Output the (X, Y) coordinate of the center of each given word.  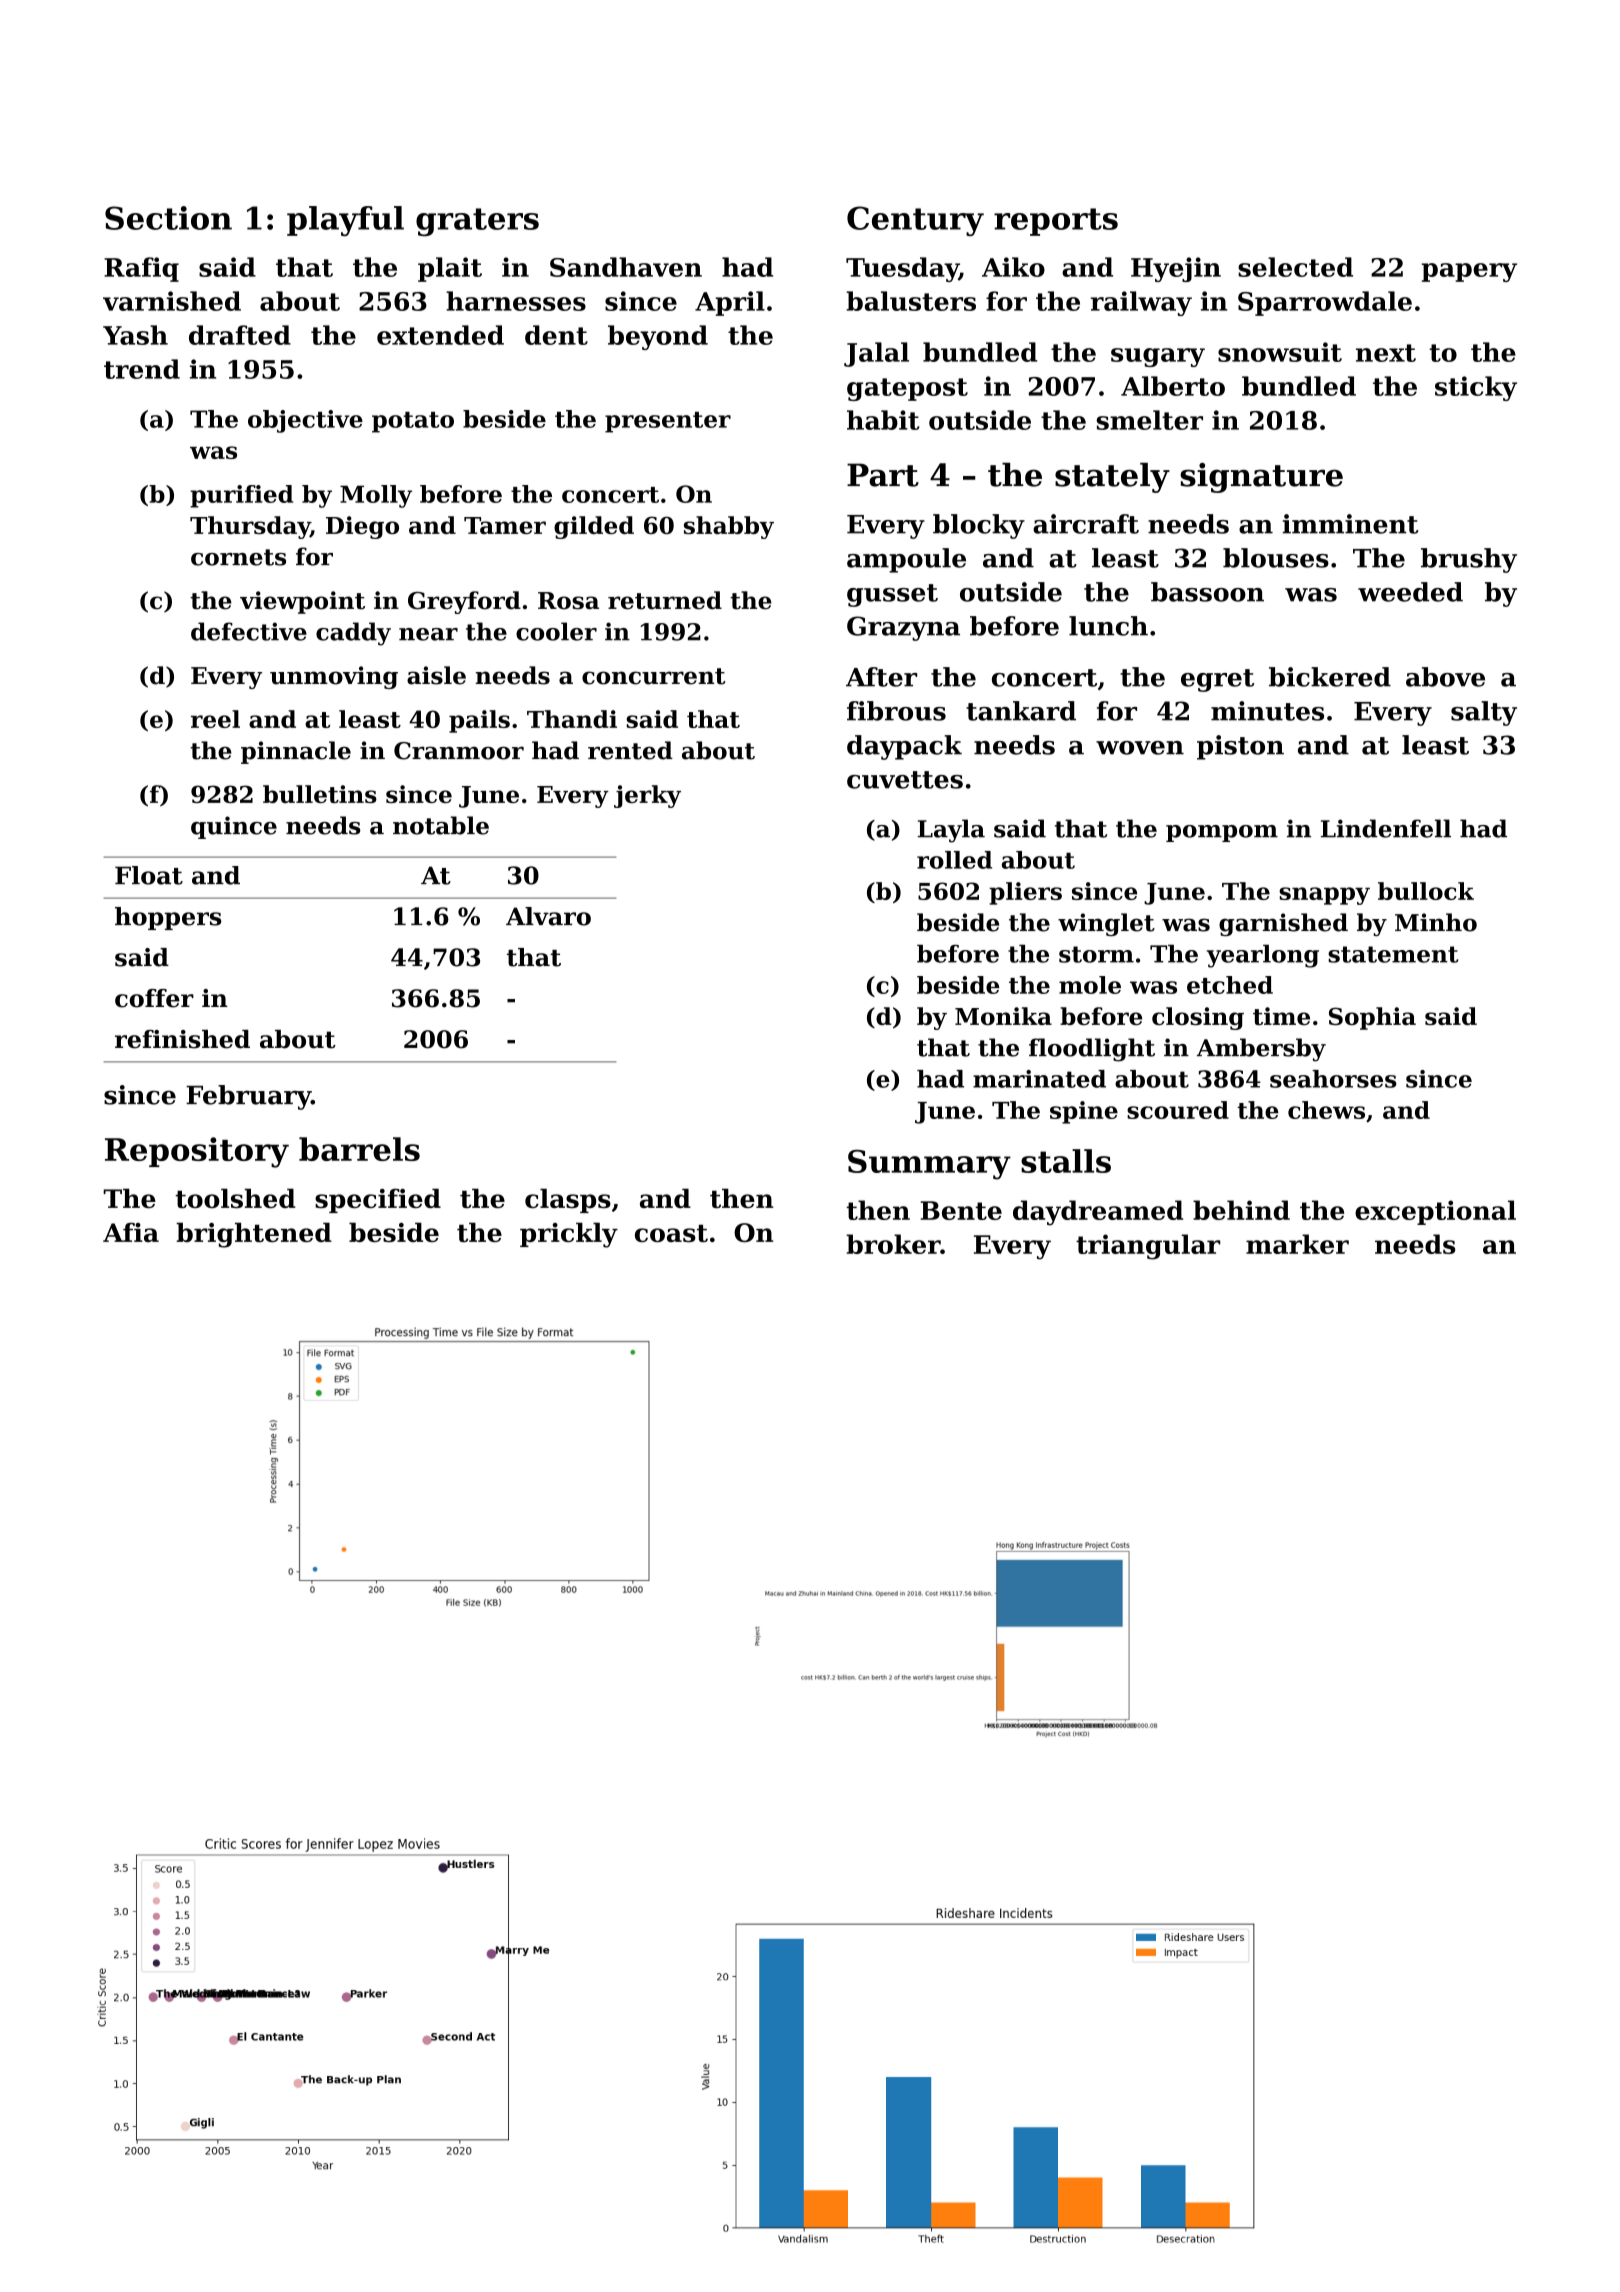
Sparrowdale (1325, 303)
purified (241, 496)
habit (883, 420)
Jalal (876, 354)
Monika (1003, 1016)
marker (1297, 1244)
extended (440, 335)
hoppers (168, 918)
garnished (1283, 924)
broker (893, 1244)
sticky (1476, 388)
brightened (254, 1235)
